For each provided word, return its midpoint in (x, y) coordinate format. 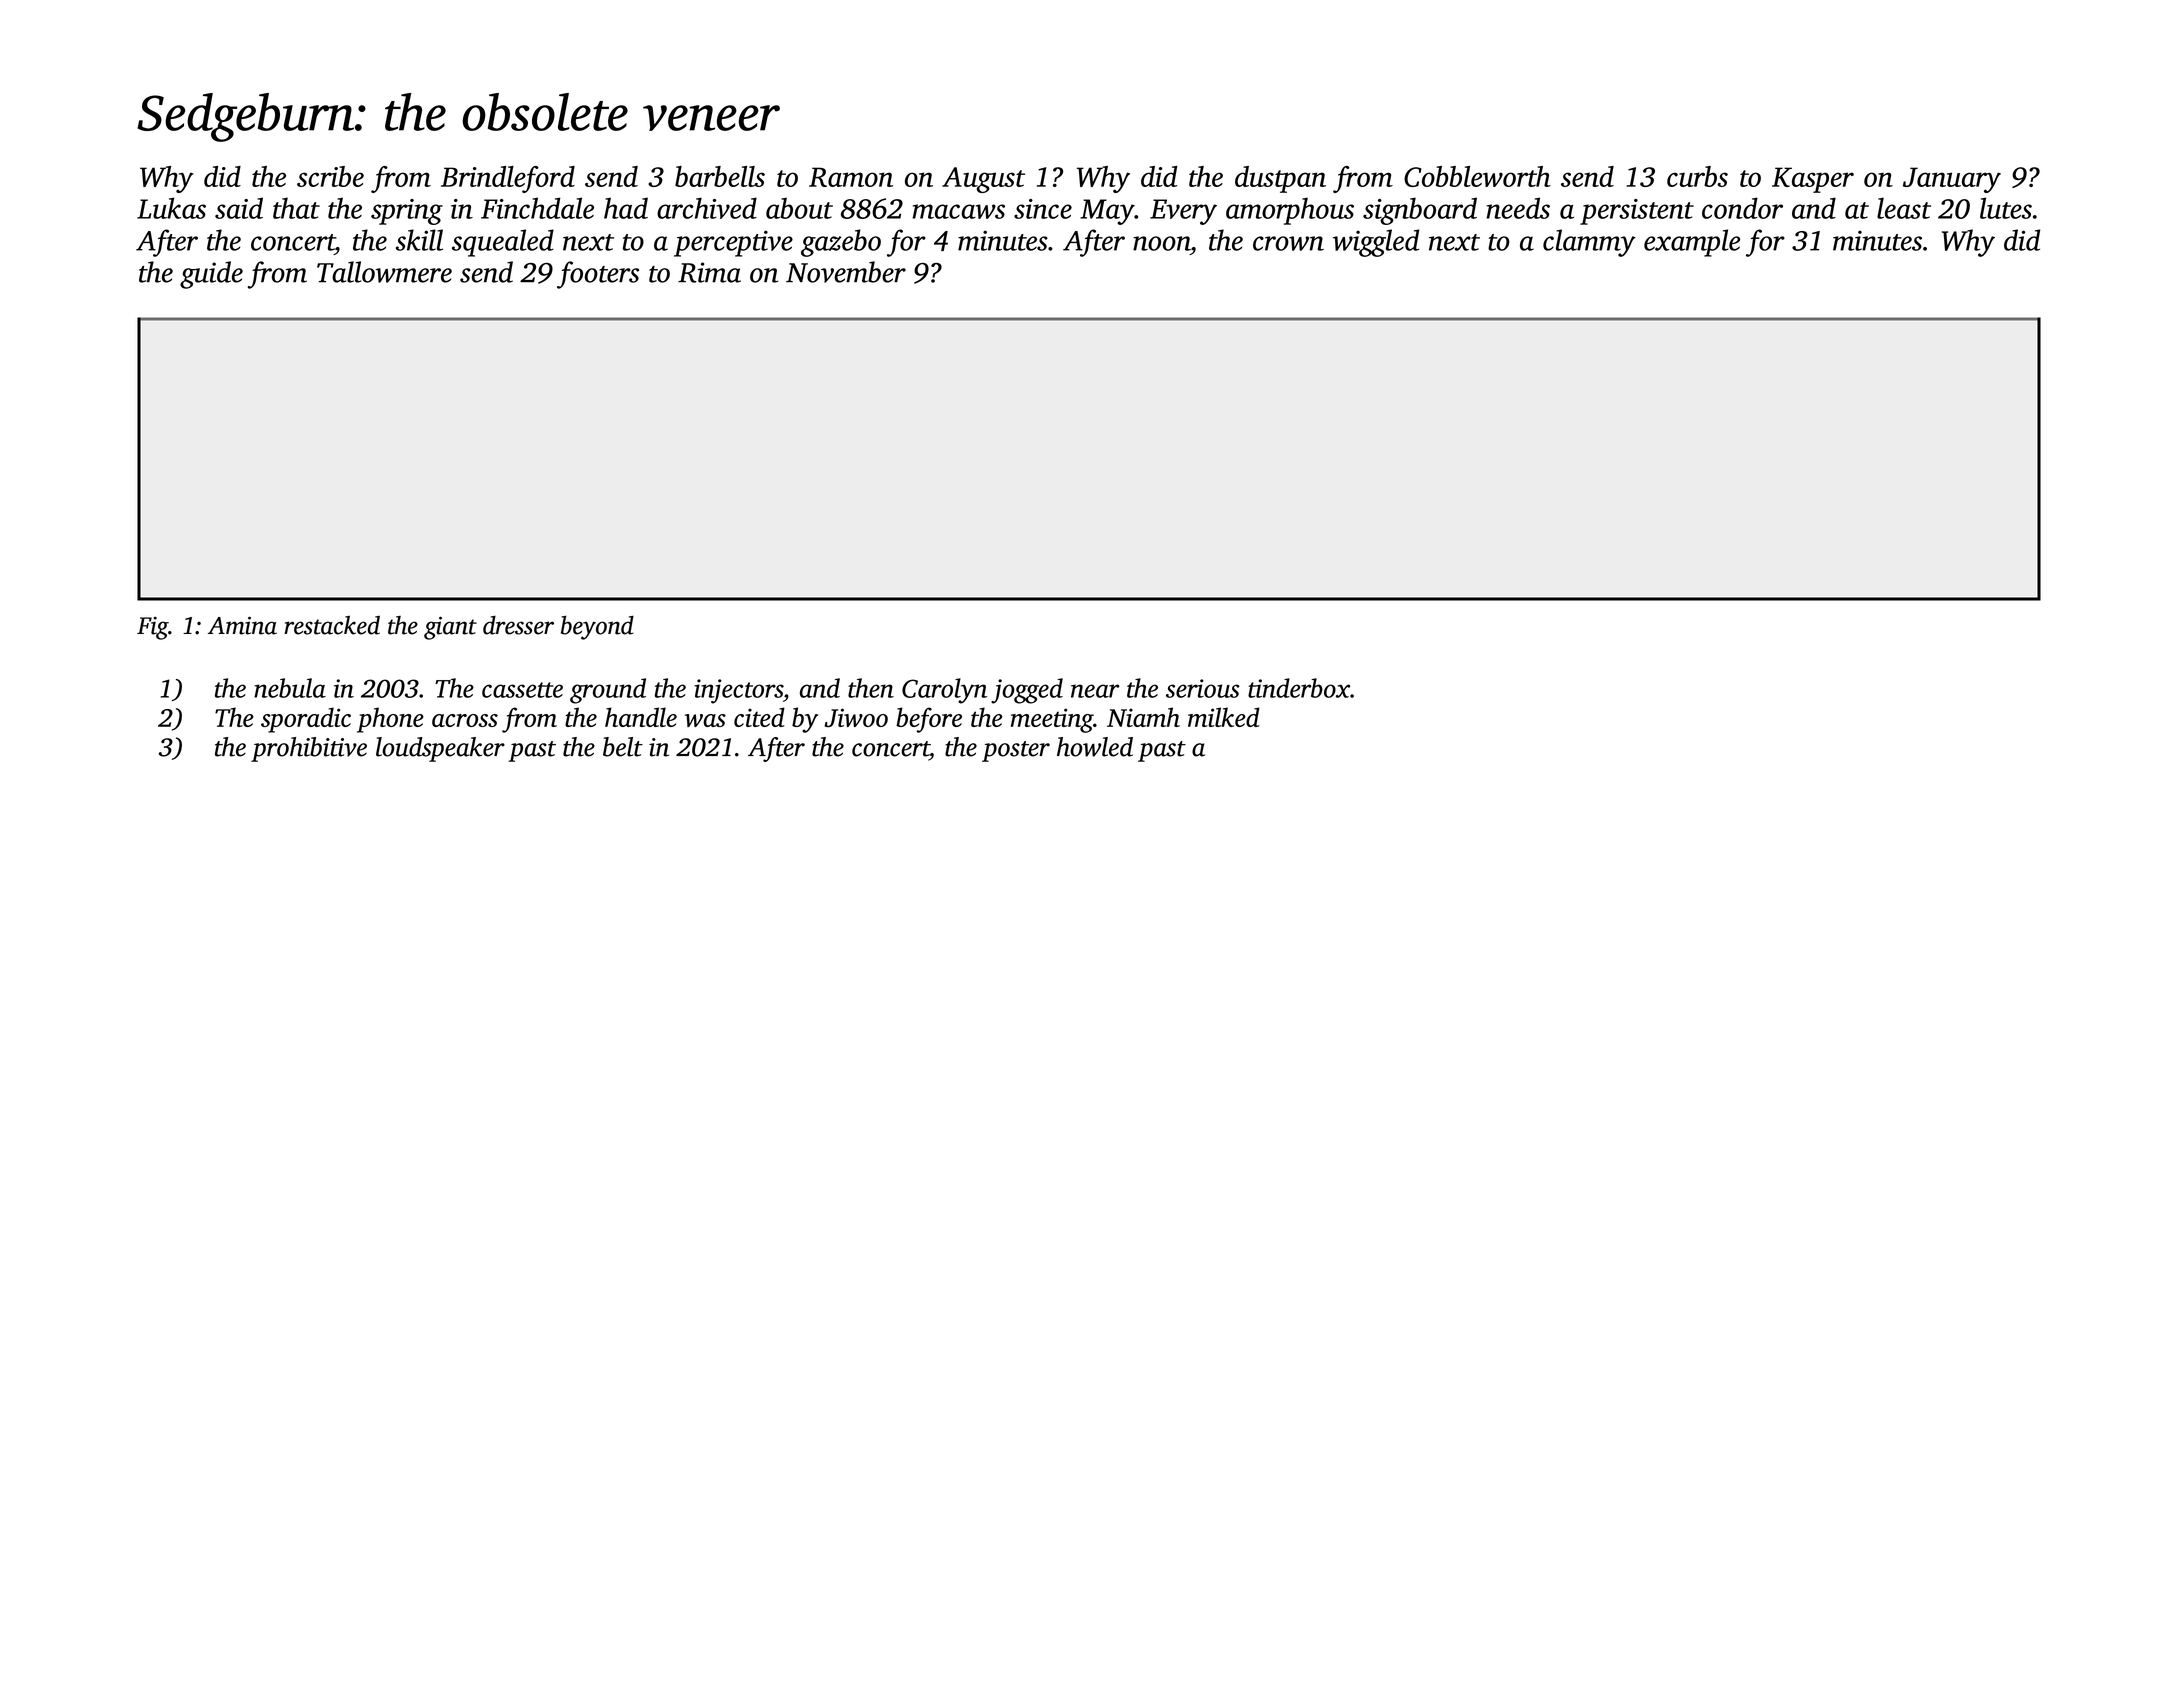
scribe (330, 176)
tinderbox (1299, 688)
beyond (597, 628)
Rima (709, 272)
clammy (1589, 243)
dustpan (1280, 179)
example (1692, 243)
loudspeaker (440, 749)
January (1952, 180)
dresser (518, 625)
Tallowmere (384, 272)
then (871, 688)
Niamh (1143, 717)
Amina (242, 625)
